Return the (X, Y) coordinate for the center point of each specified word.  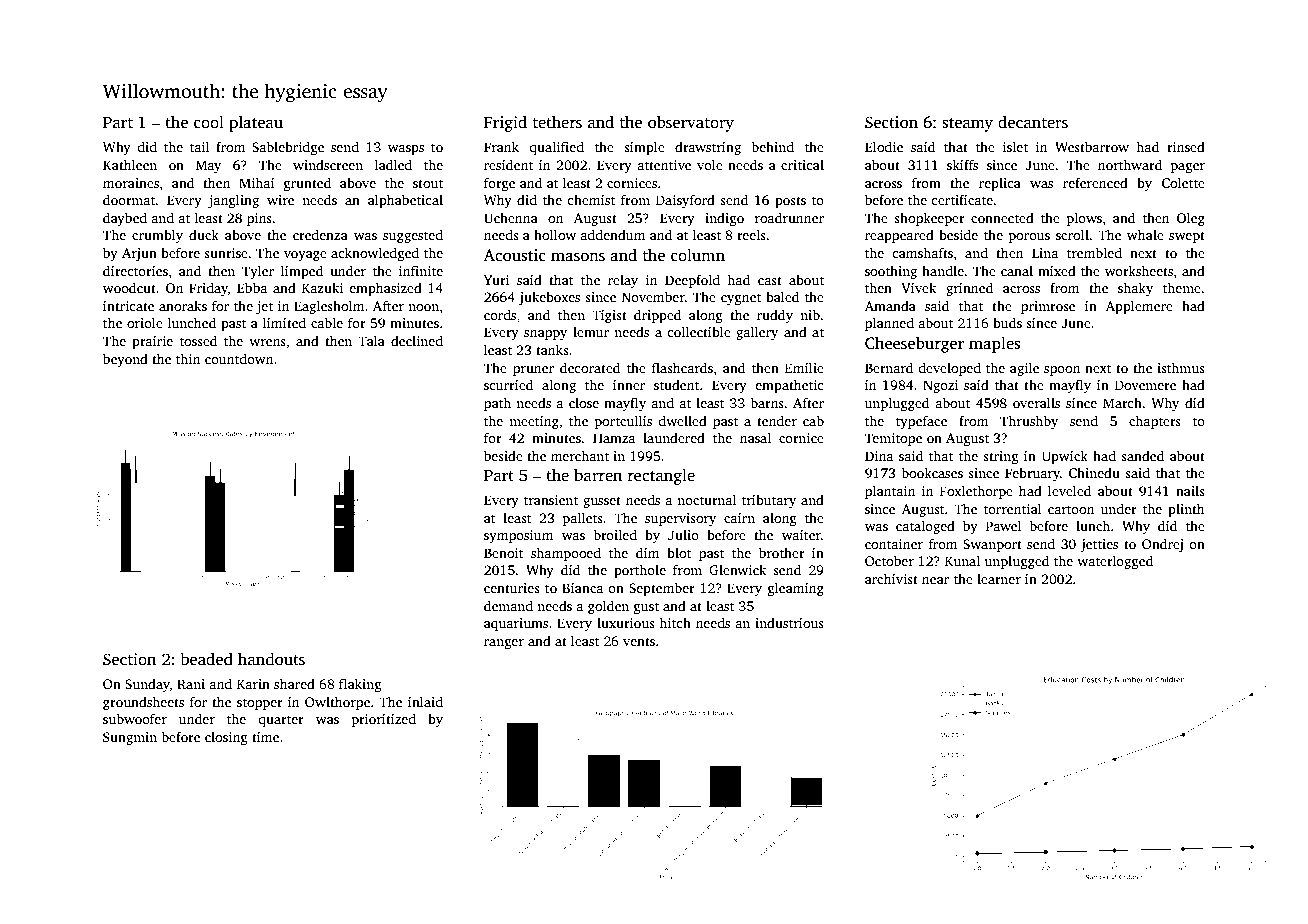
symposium (518, 536)
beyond (125, 360)
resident (508, 164)
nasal (755, 437)
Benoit (503, 553)
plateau (256, 124)
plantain (890, 492)
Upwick (1065, 457)
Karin (253, 684)
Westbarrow (1092, 146)
